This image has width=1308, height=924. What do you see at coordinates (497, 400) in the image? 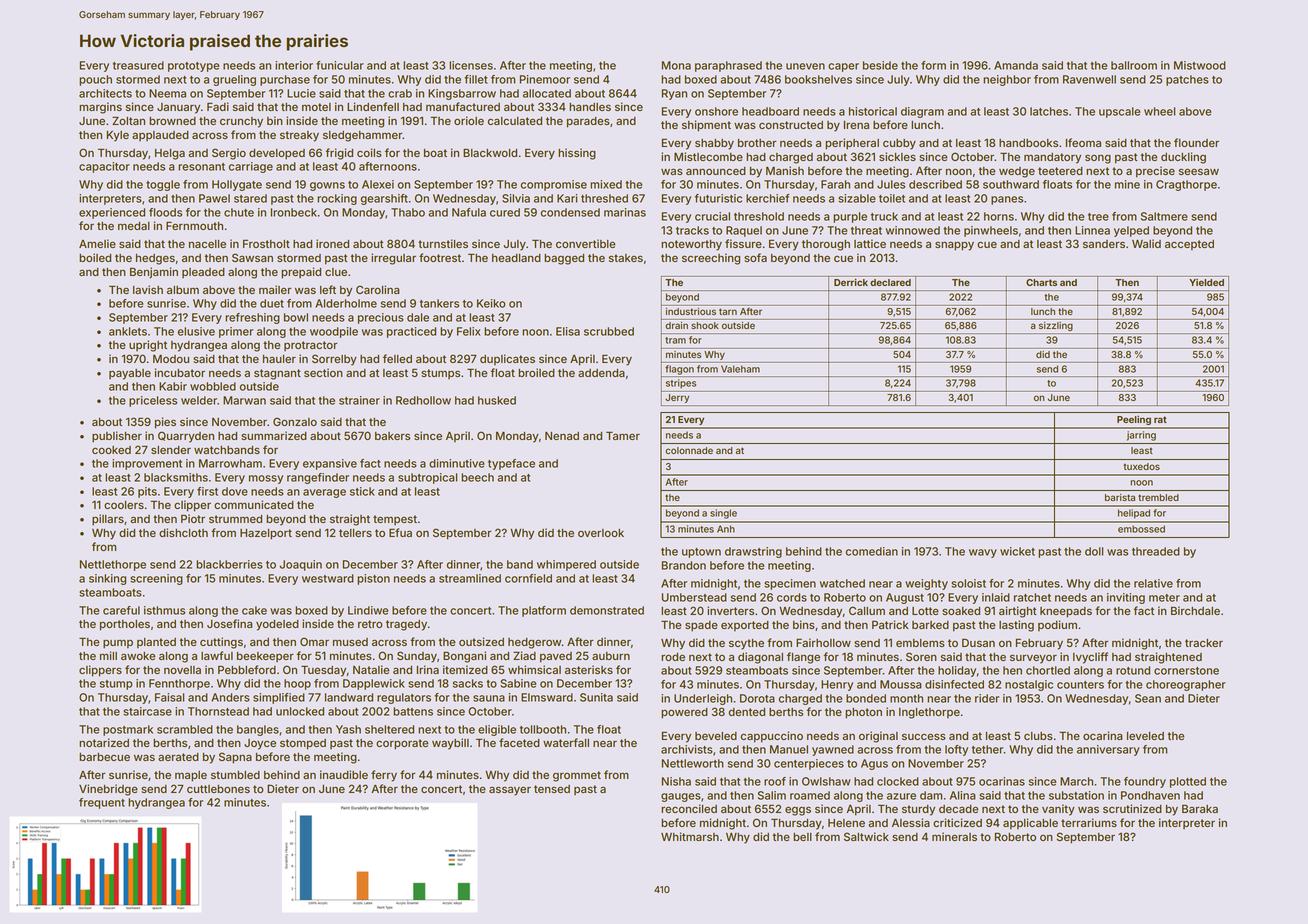
I see `husked` at bounding box center [497, 400].
